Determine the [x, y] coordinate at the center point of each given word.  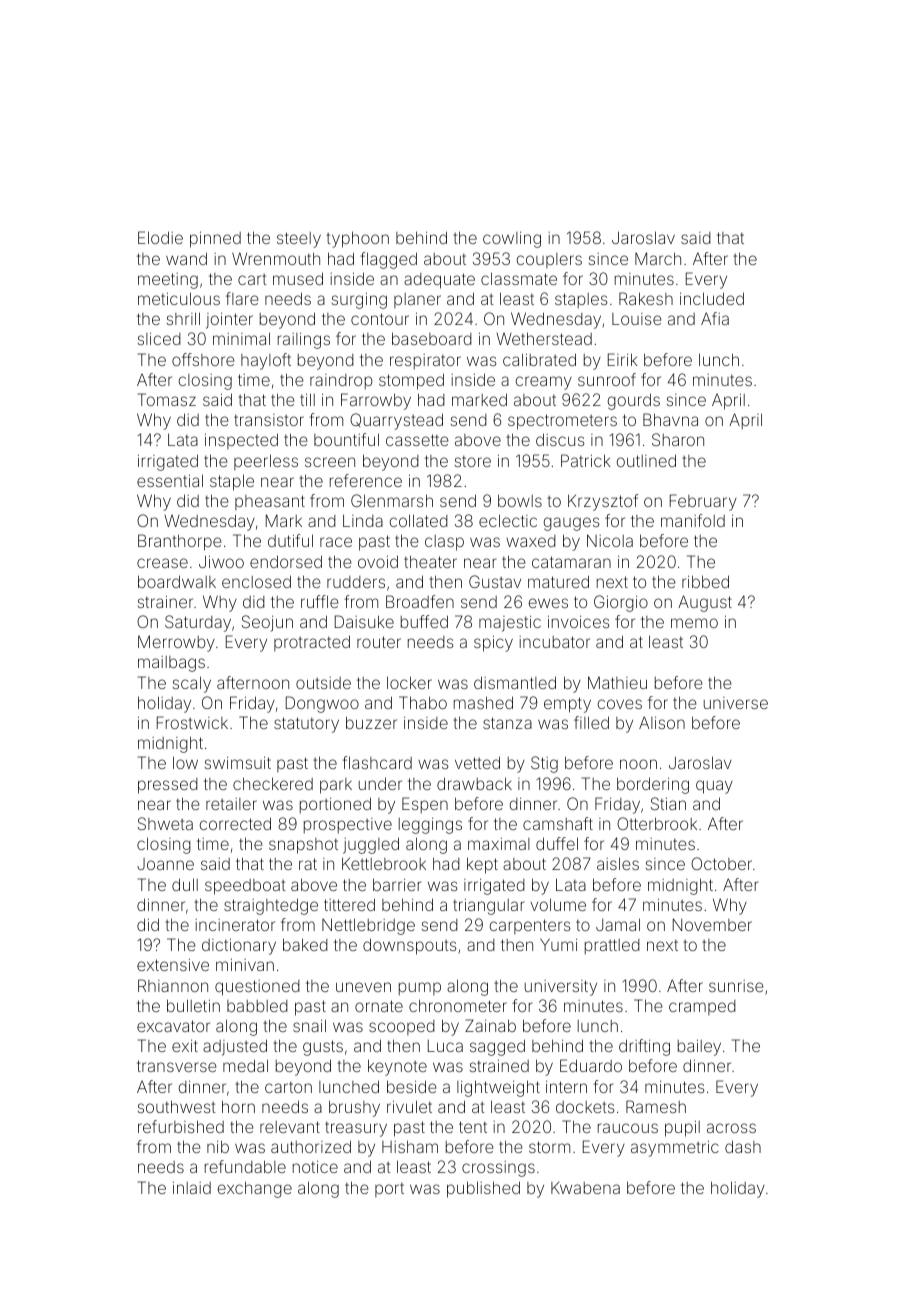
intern [566, 1086]
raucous [628, 1128]
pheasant [270, 502]
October [721, 863]
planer [417, 300]
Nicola [610, 540]
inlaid [192, 1187]
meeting [168, 281]
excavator [173, 1026]
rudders [356, 582]
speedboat [245, 887]
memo [694, 623]
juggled [371, 845]
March [658, 258]
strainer [165, 601]
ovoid [378, 561]
